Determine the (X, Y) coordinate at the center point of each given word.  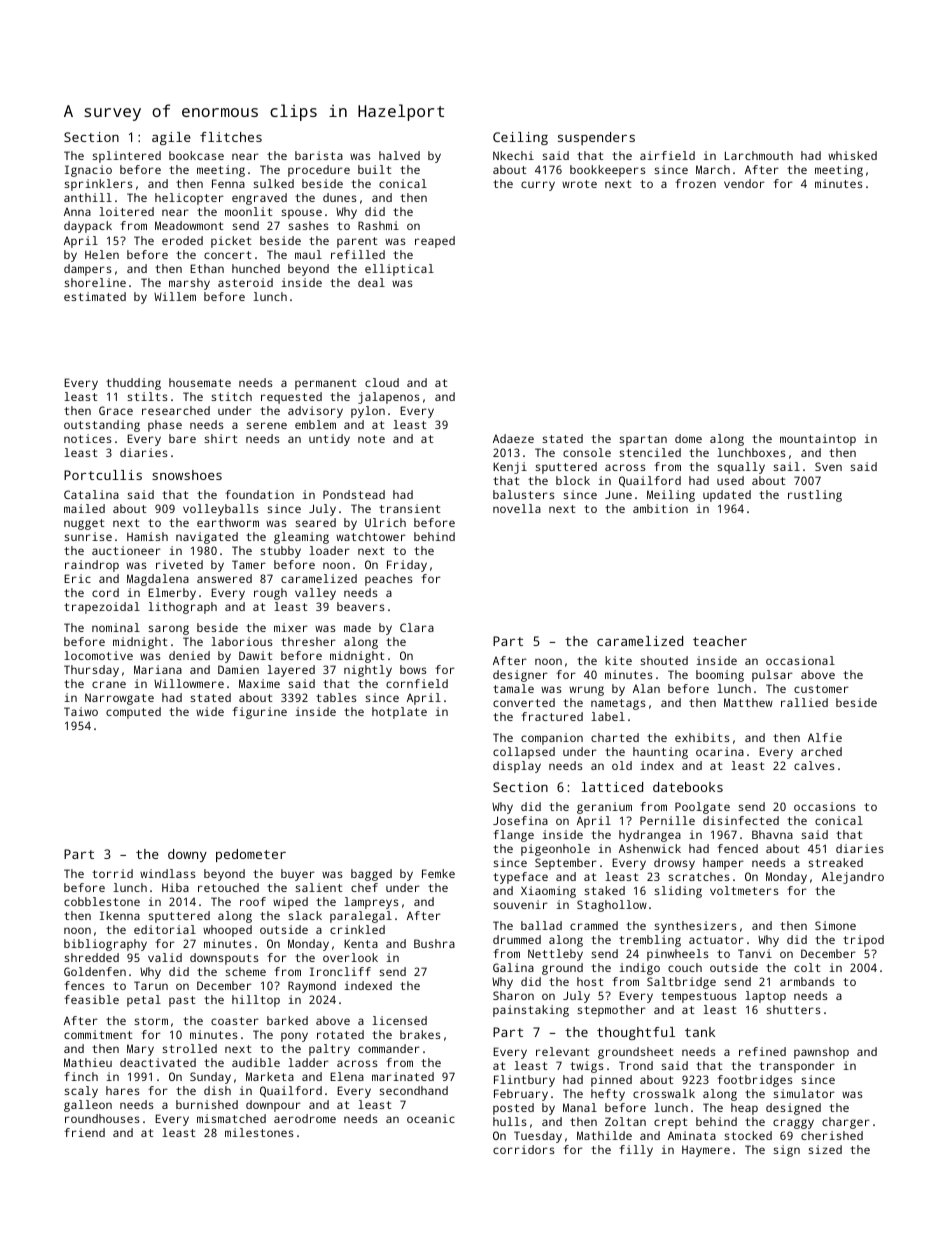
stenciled (650, 452)
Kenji (510, 468)
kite (618, 660)
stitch (231, 396)
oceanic (431, 1118)
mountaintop (818, 440)
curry (538, 186)
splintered (126, 157)
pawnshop (821, 1053)
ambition (660, 508)
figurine (259, 713)
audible (256, 1062)
